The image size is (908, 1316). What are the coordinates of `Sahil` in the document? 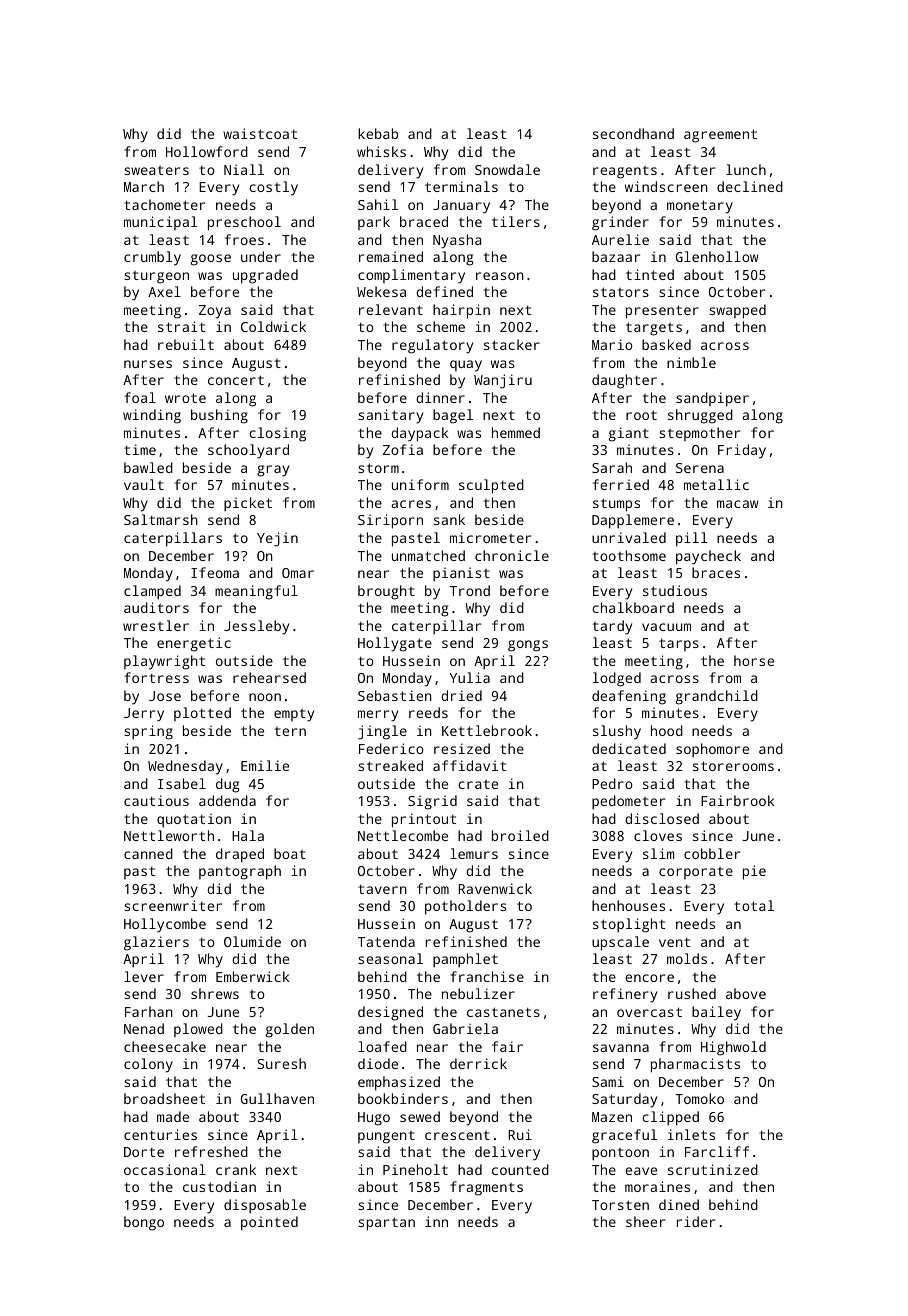 It's located at (378, 204).
